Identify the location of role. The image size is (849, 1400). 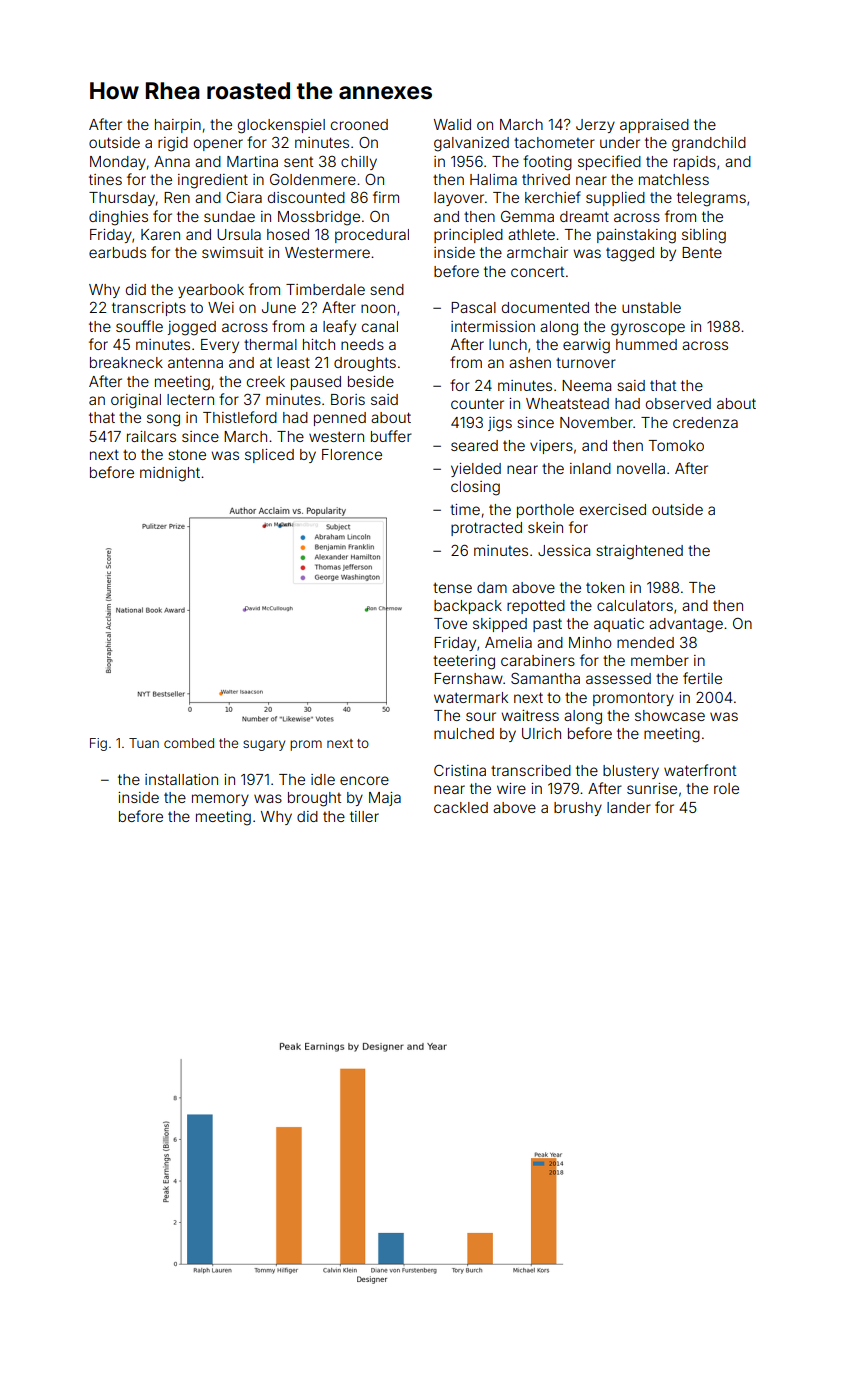
(726, 788).
